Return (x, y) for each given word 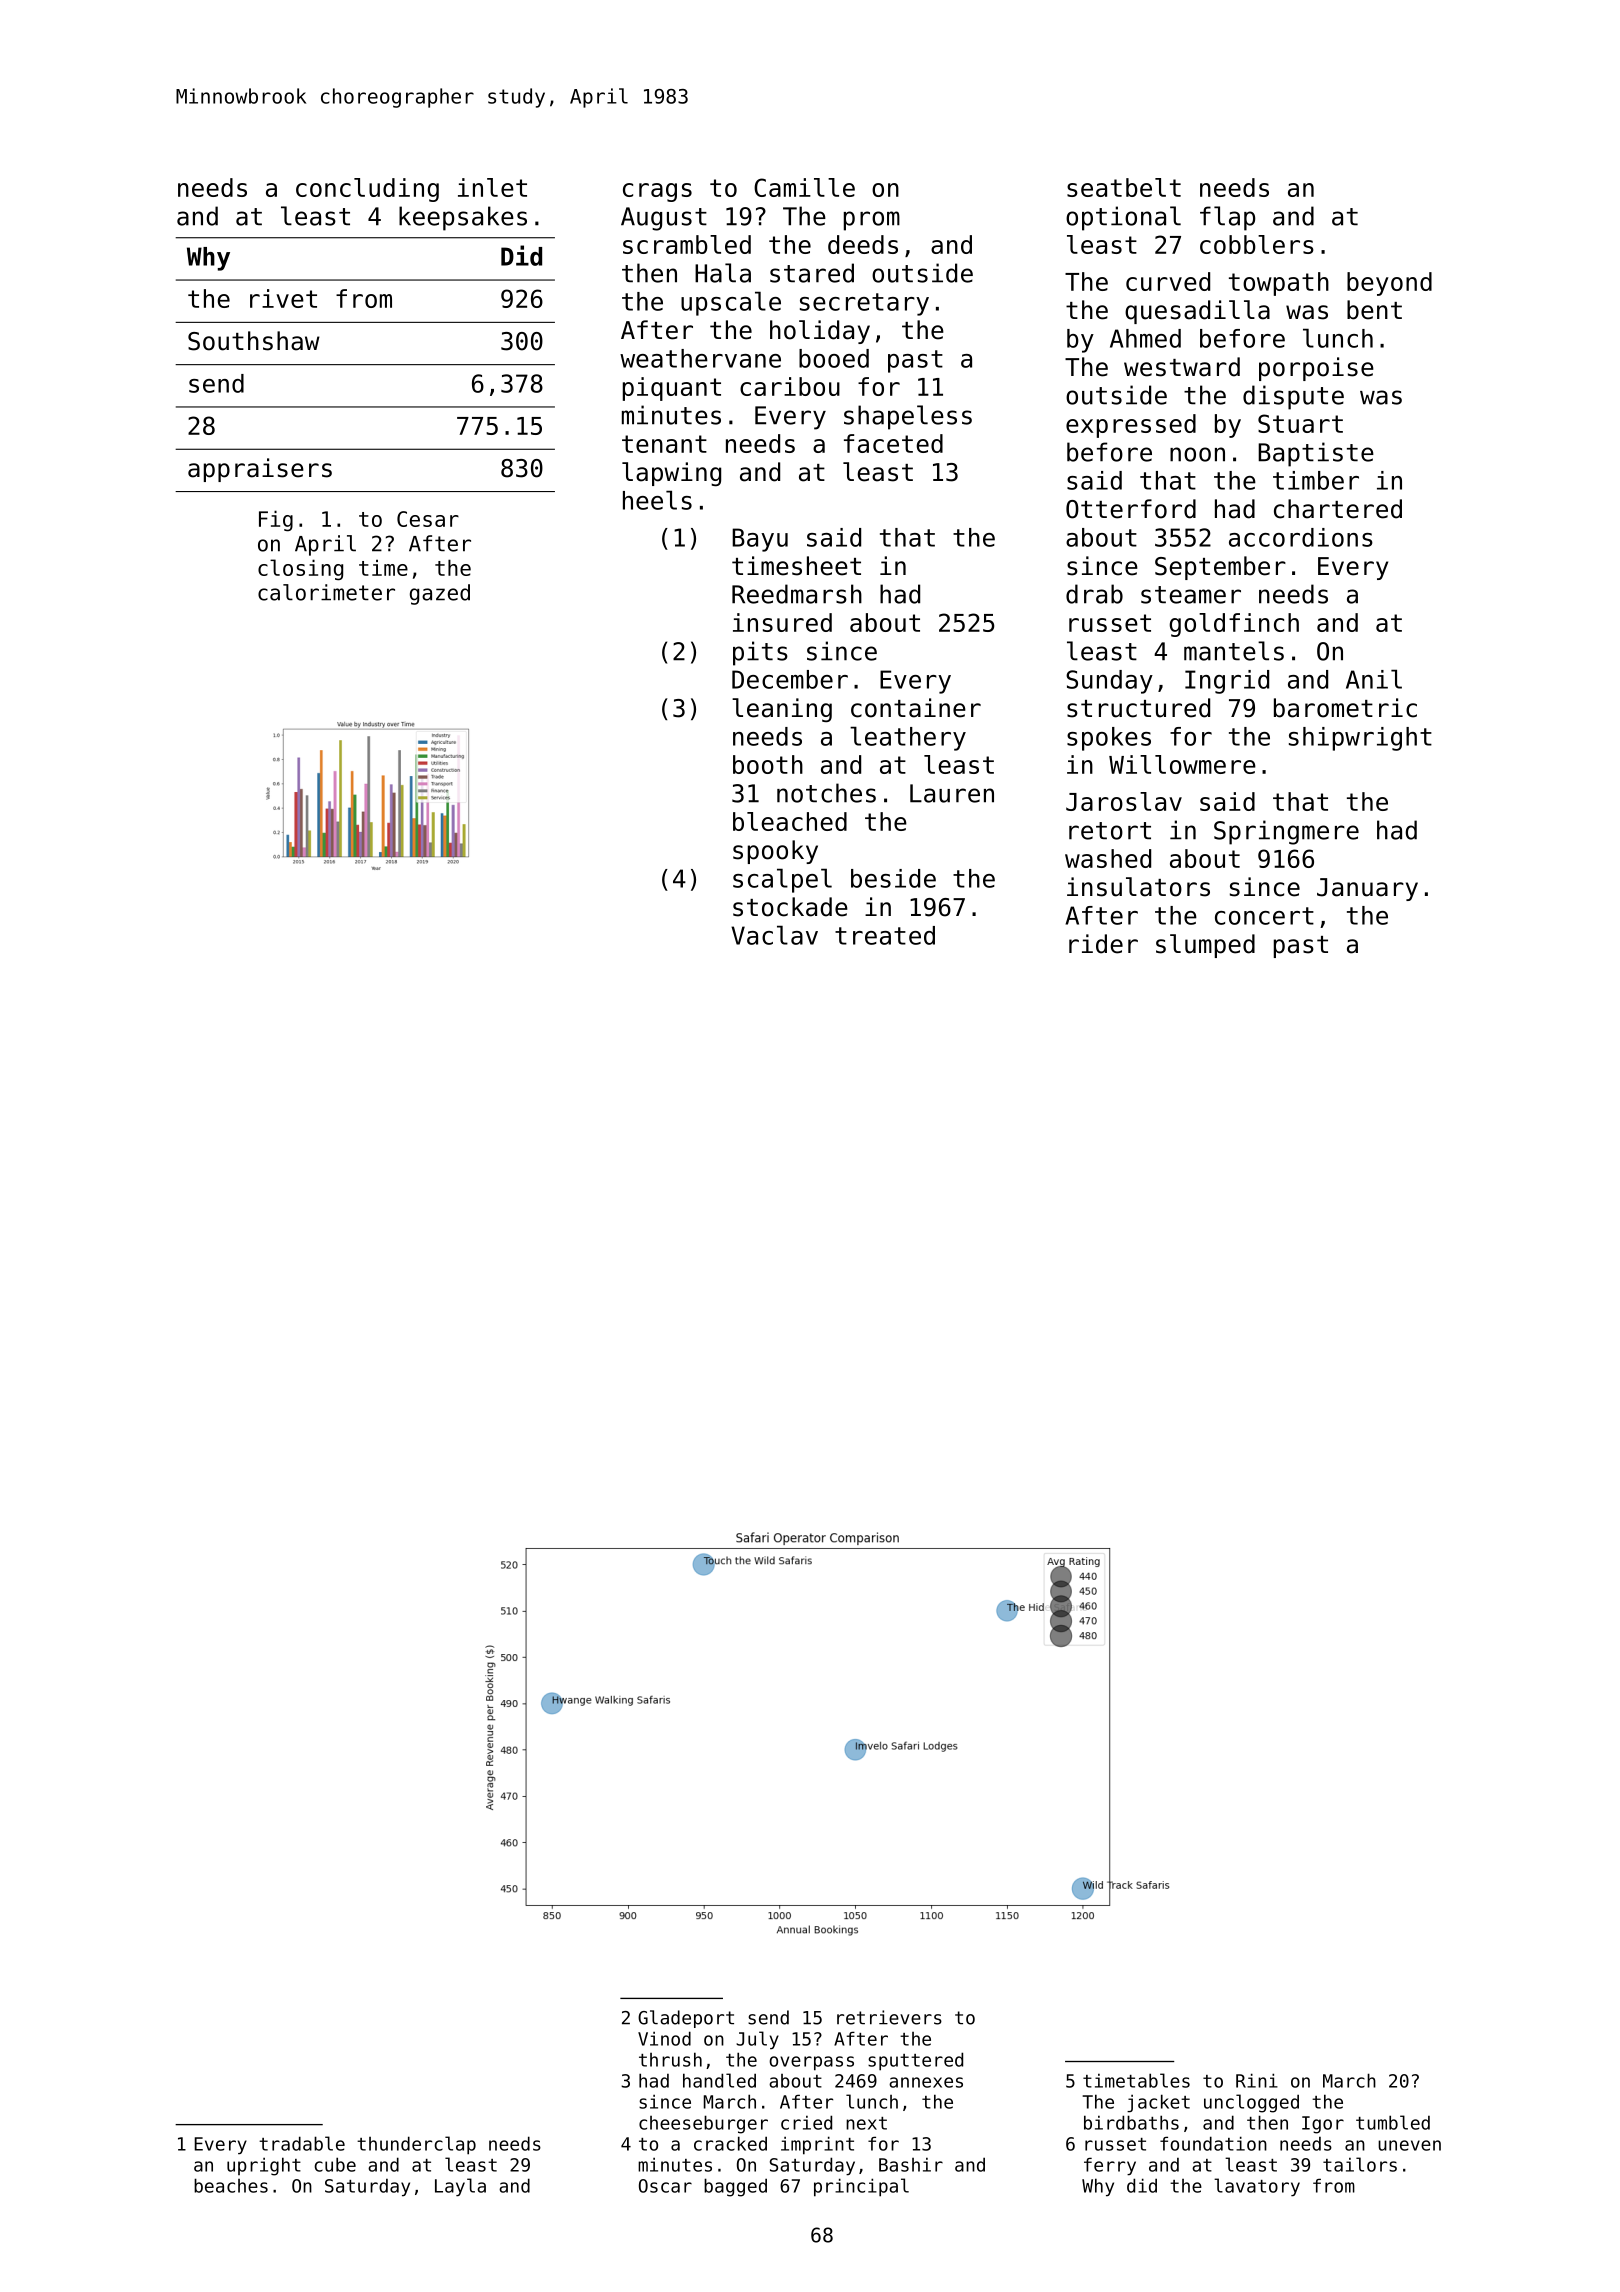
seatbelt (1124, 187)
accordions (1301, 537)
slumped (1205, 946)
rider (1103, 944)
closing (300, 570)
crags (657, 192)
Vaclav (774, 935)
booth (768, 764)
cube (335, 2164)
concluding (367, 190)
